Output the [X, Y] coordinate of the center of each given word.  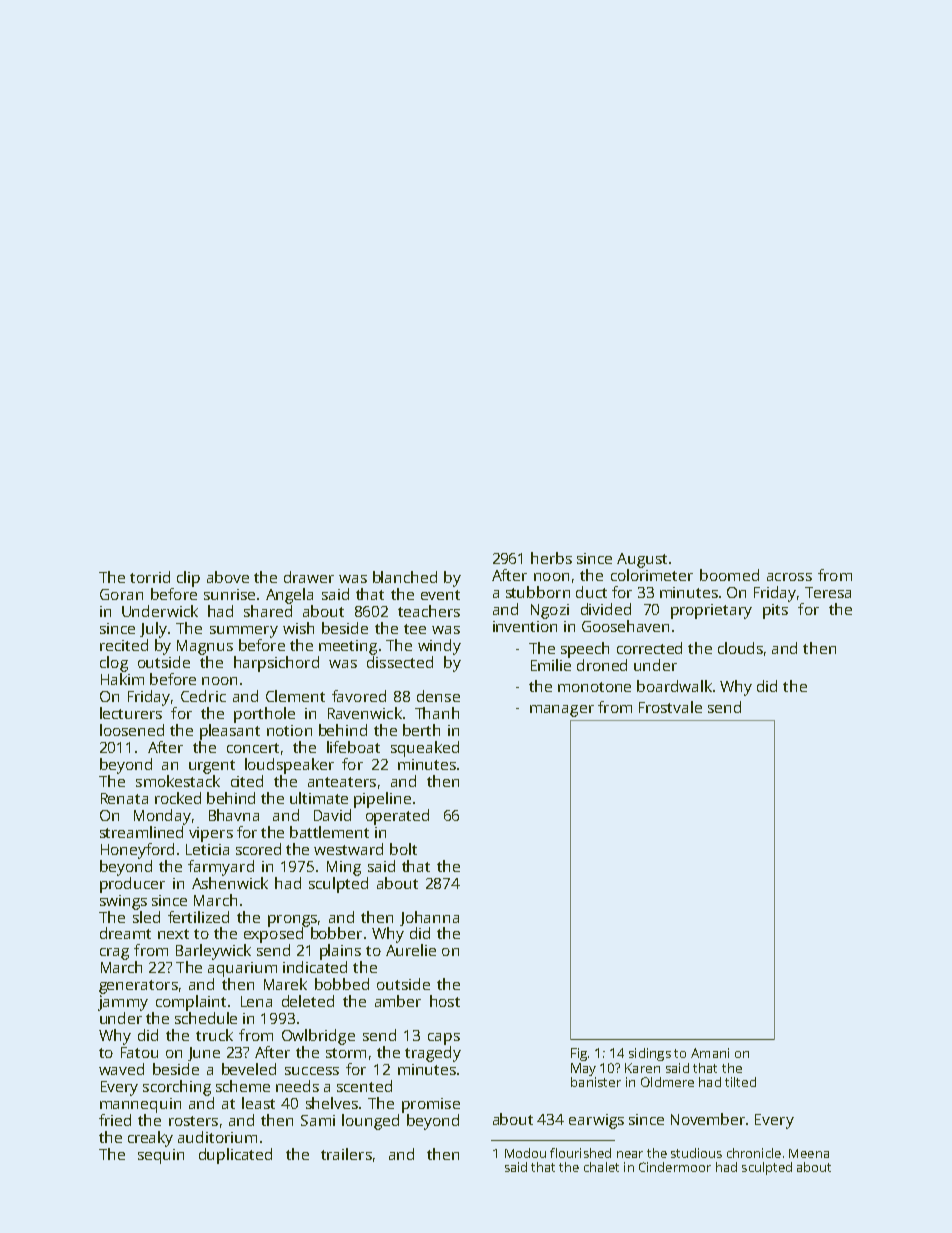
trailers [346, 1154]
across [789, 577]
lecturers [131, 713]
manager [562, 711]
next [173, 934]
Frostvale [670, 707]
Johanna [429, 918]
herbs [551, 558]
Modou [525, 1153]
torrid [150, 577]
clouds [740, 648]
